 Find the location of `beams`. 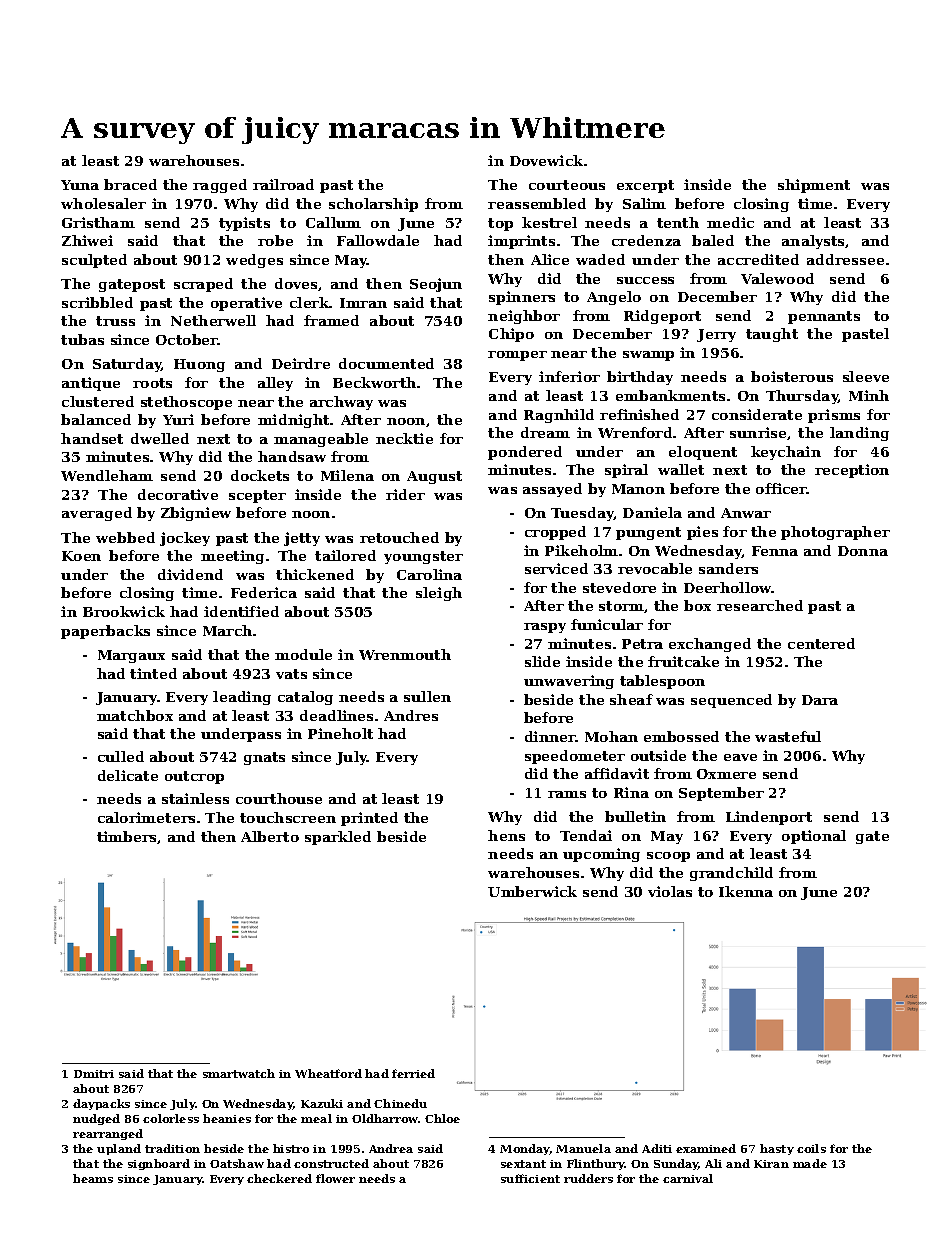

beams is located at coordinates (93, 1178).
